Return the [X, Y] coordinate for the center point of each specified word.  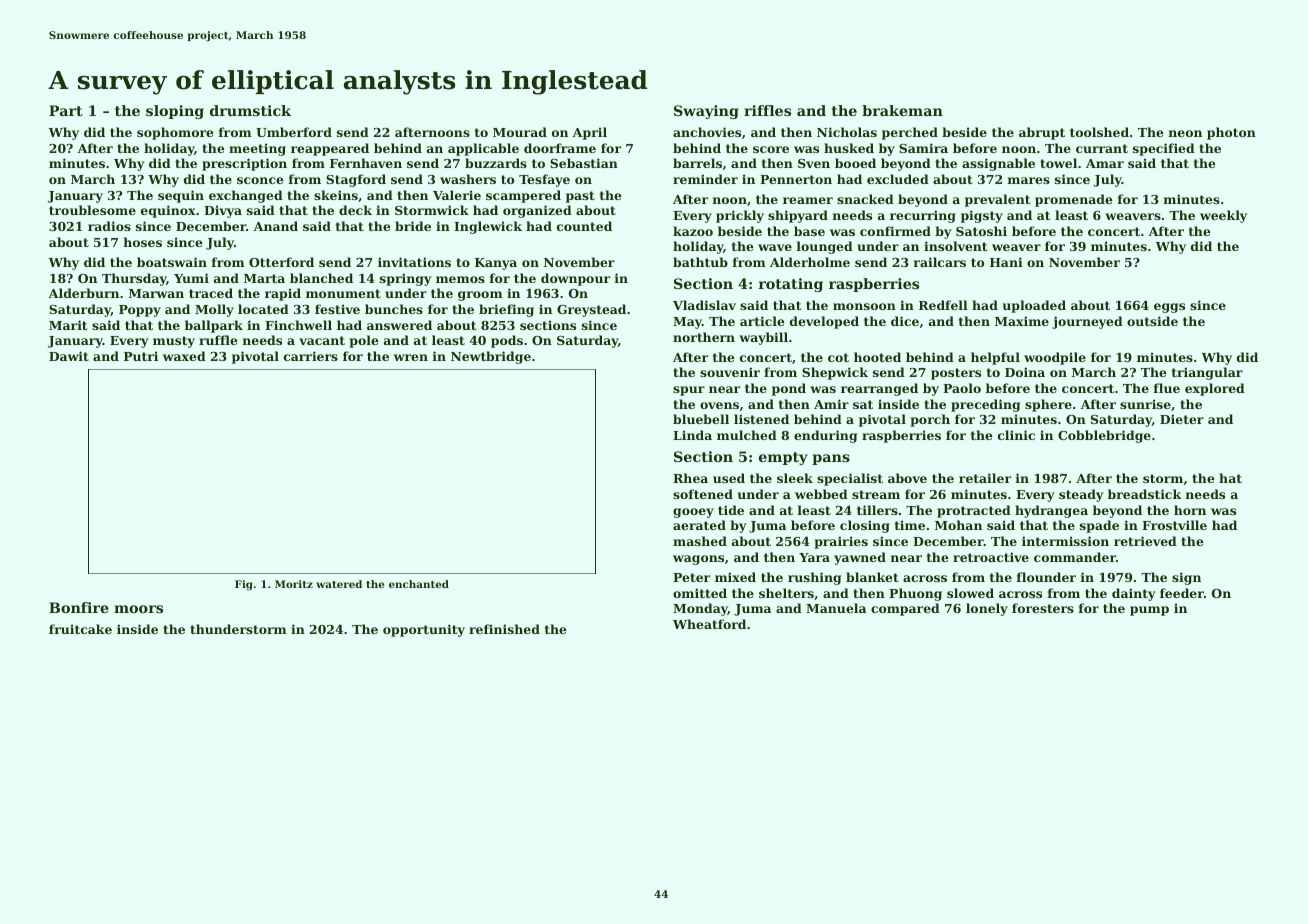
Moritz [294, 584]
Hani [1006, 262]
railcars [940, 262]
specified [1164, 149]
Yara [814, 557]
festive [337, 309]
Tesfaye [544, 180]
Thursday [134, 279]
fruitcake [80, 629]
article [762, 321]
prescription [244, 164]
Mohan [958, 525]
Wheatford [709, 624]
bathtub [700, 262]
